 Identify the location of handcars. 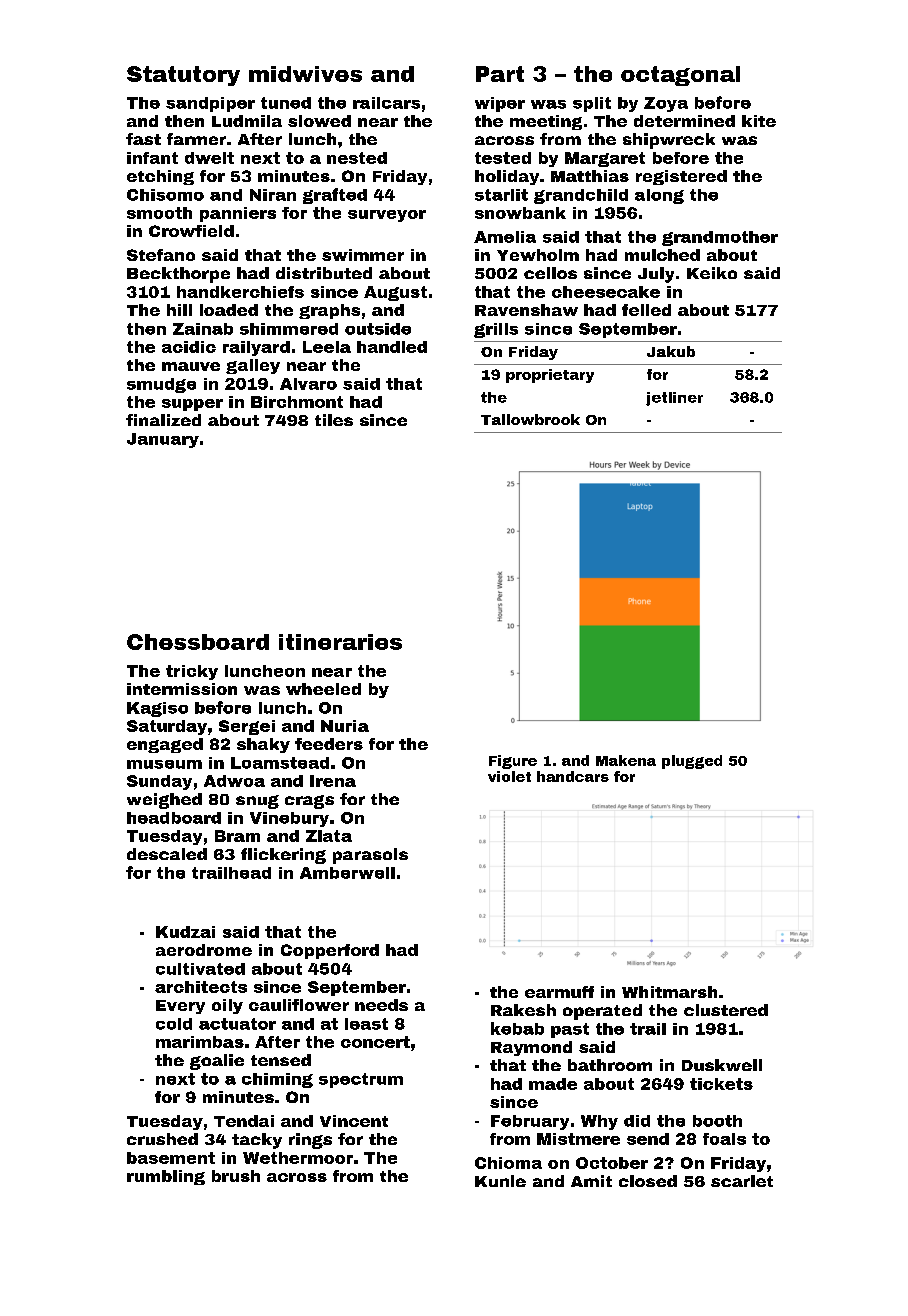
(573, 776).
